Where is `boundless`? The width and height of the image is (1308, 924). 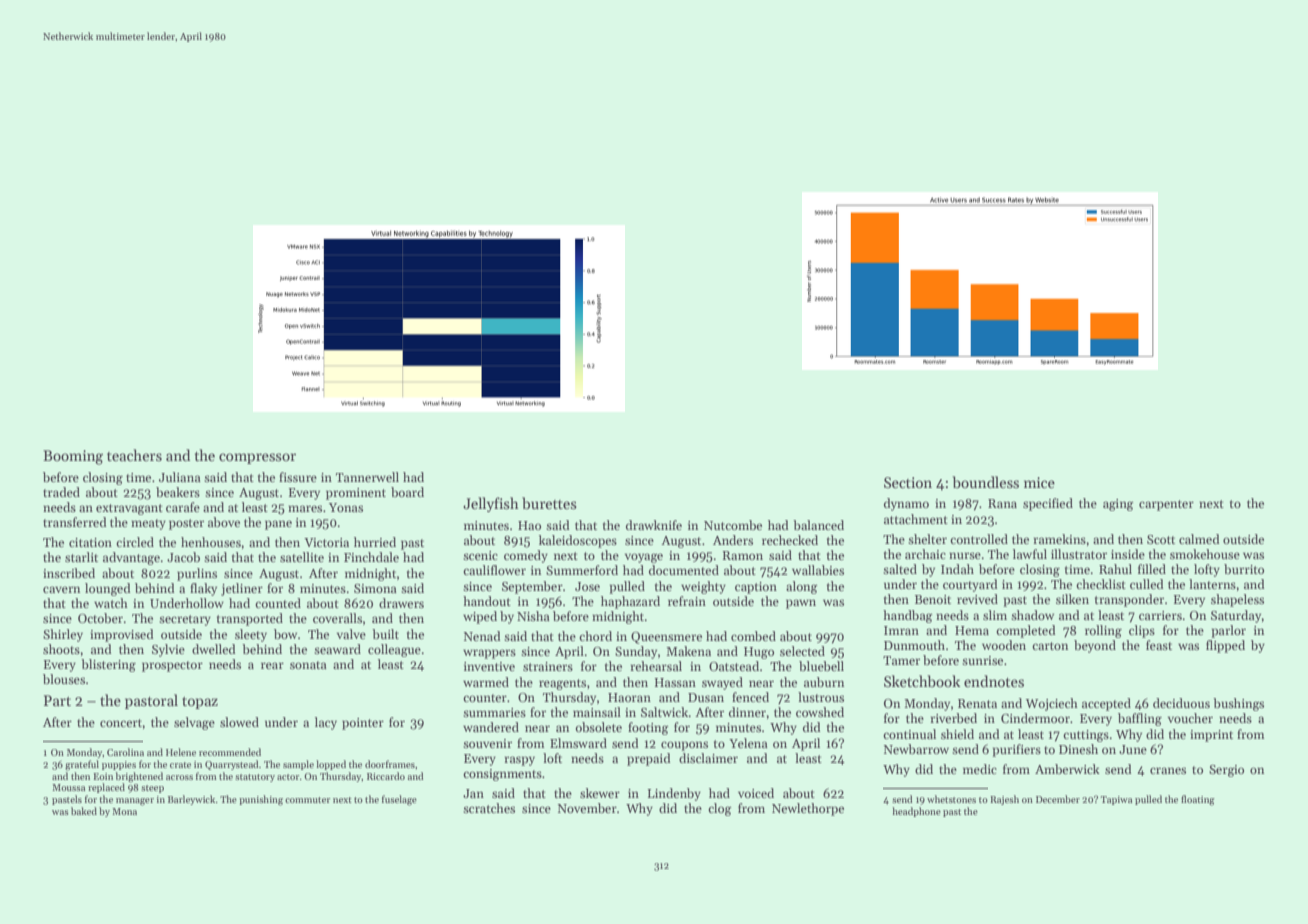
boundless is located at coordinates (985, 482).
